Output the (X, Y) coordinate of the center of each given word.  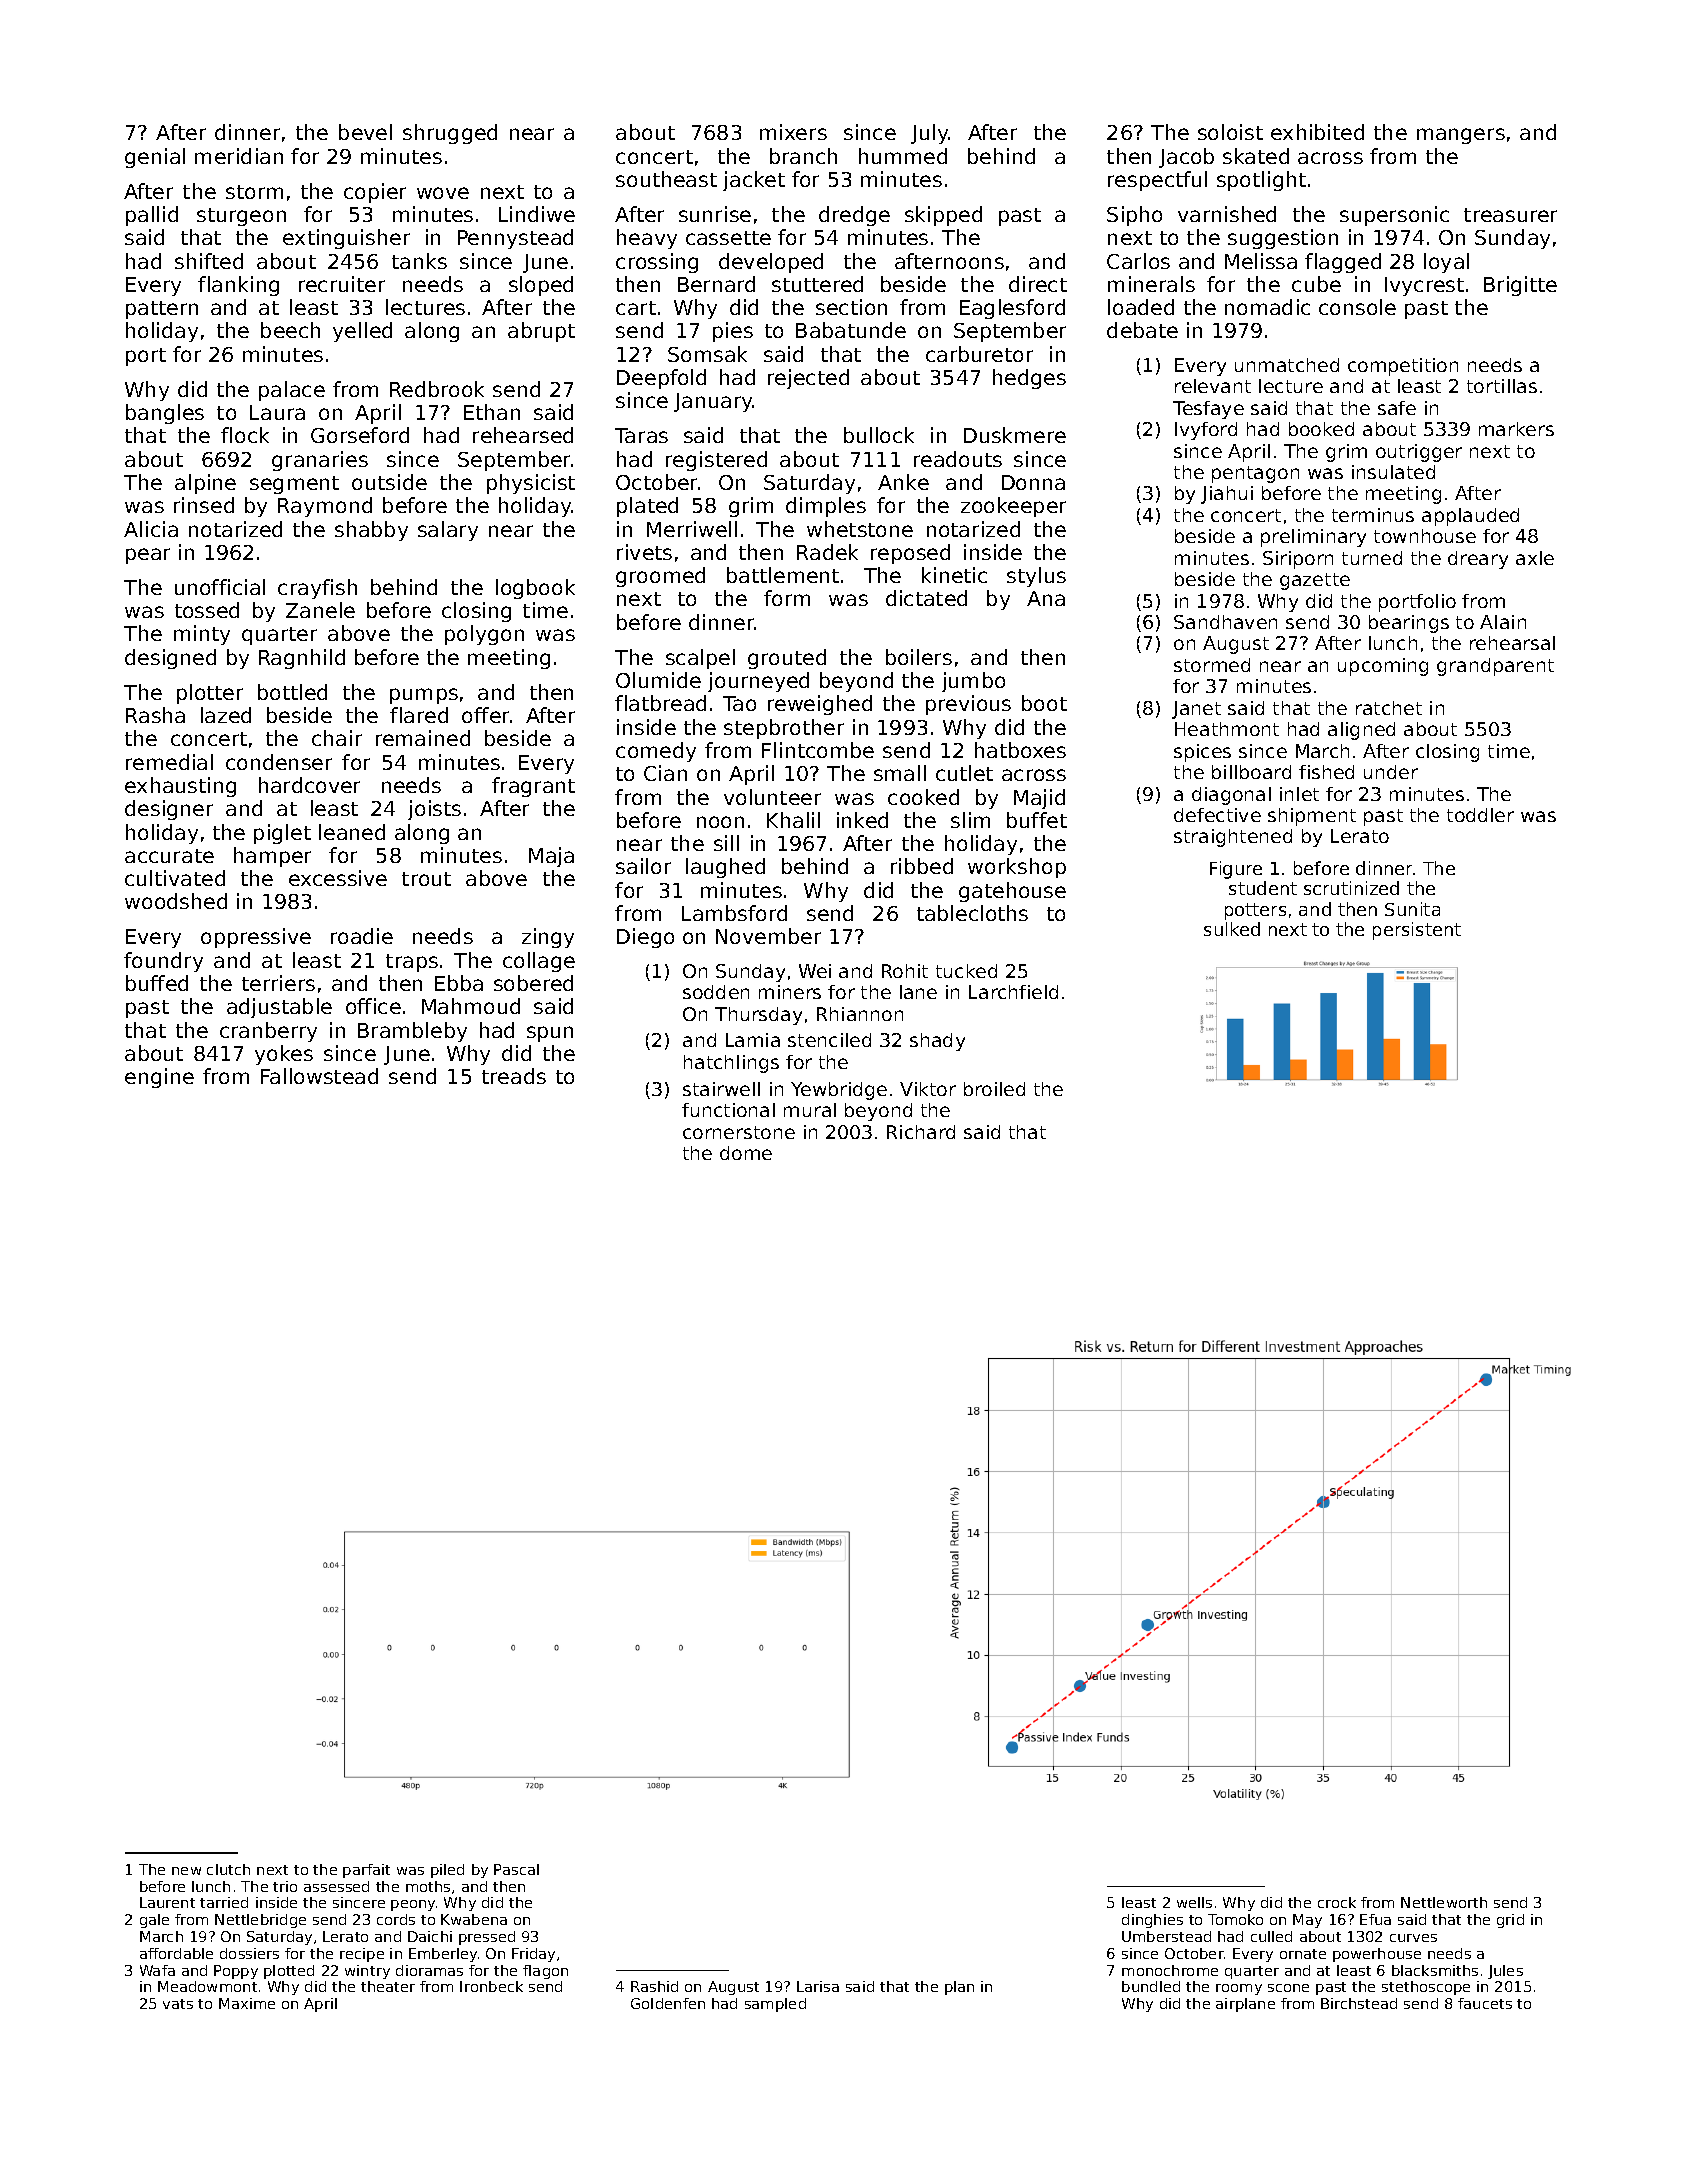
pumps (424, 696)
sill (726, 843)
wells (1194, 1902)
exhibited (1317, 132)
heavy (647, 239)
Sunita (1412, 909)
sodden (716, 992)
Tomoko (1235, 1919)
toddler (1480, 815)
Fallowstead (319, 1076)
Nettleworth (1444, 1902)
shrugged (450, 134)
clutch (228, 1869)
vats (178, 2004)
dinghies (1152, 1921)
